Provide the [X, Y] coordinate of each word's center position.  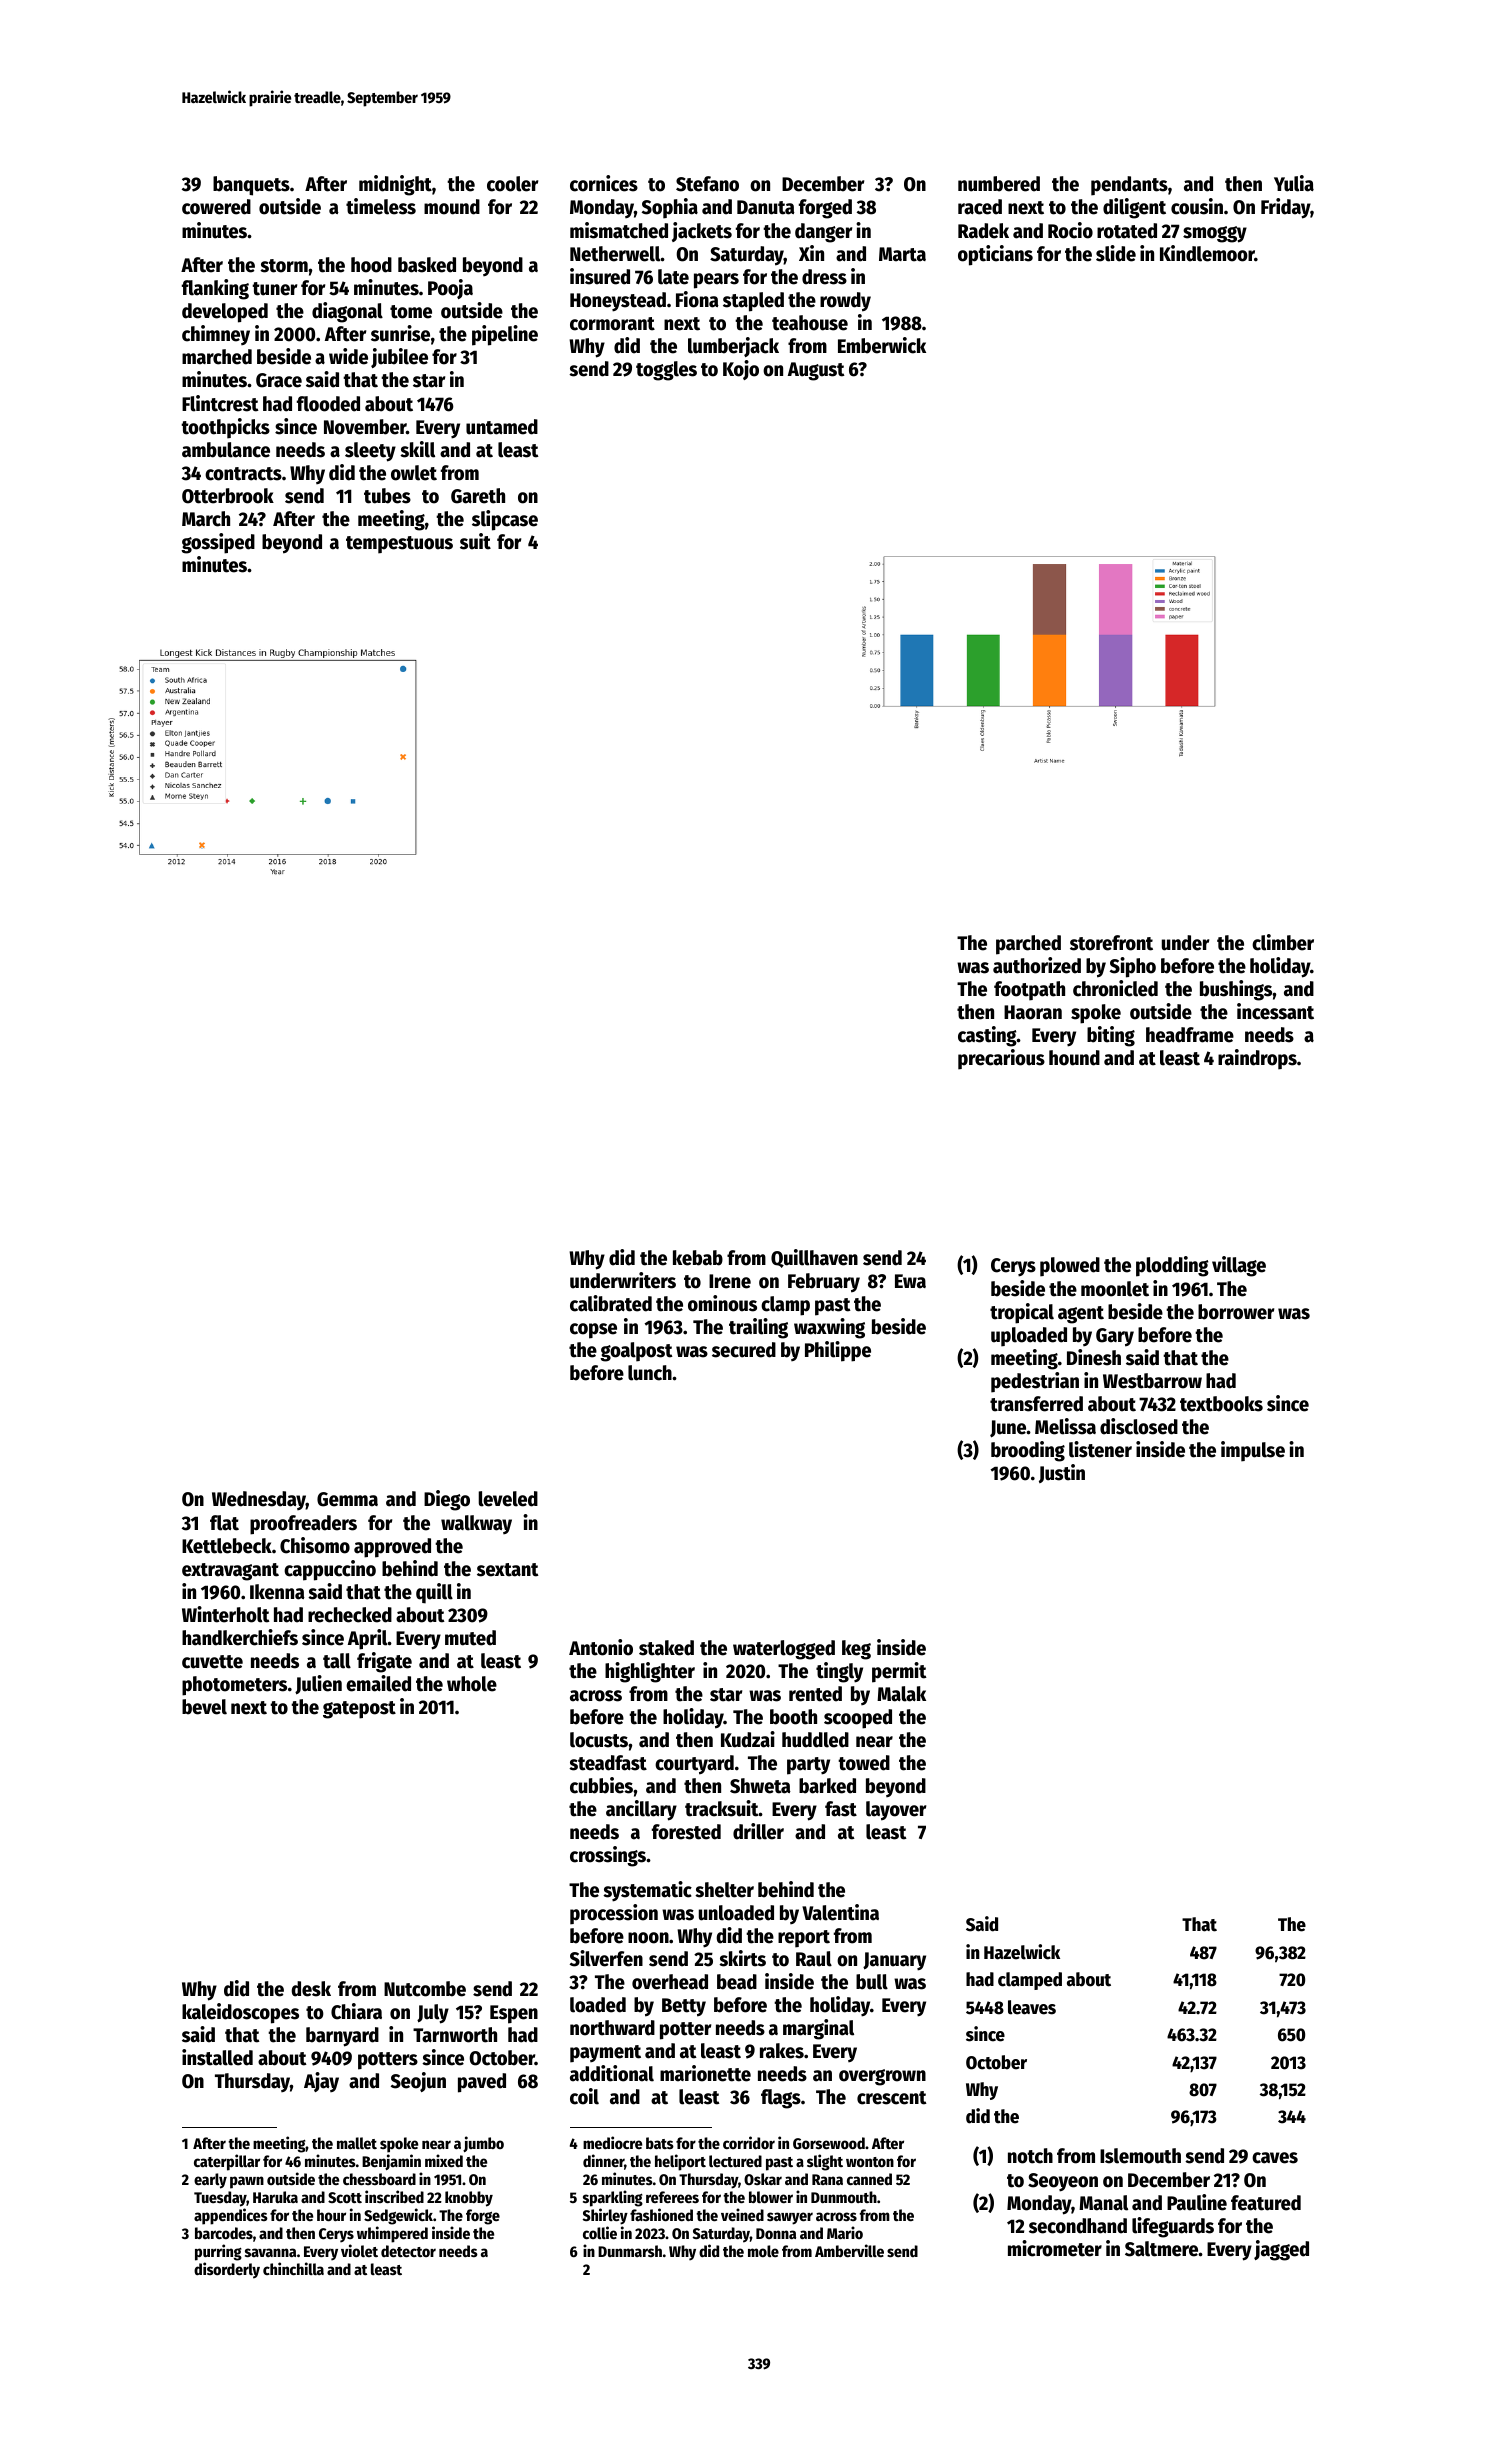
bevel [204, 1707]
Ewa [910, 1281]
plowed [1070, 1267]
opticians [995, 255]
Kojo [741, 370]
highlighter [650, 1672]
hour [331, 2215]
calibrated [611, 1303]
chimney [216, 335]
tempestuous [399, 545]
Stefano [707, 184]
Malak [901, 1694]
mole [763, 2251]
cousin [1197, 206]
